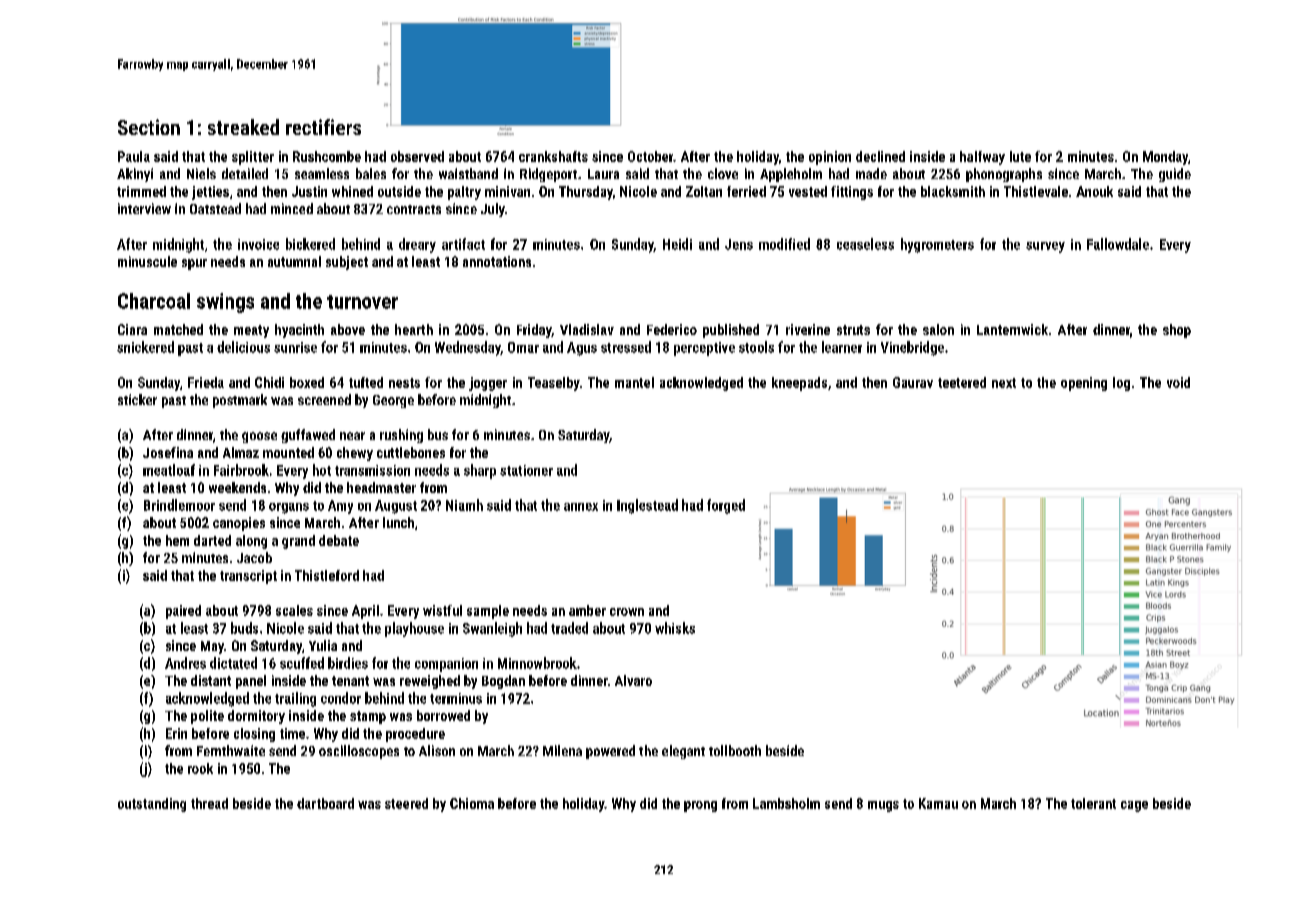 The image size is (1308, 924). Describe the element at coordinates (791, 175) in the screenshot. I see `Appleholm` at that location.
